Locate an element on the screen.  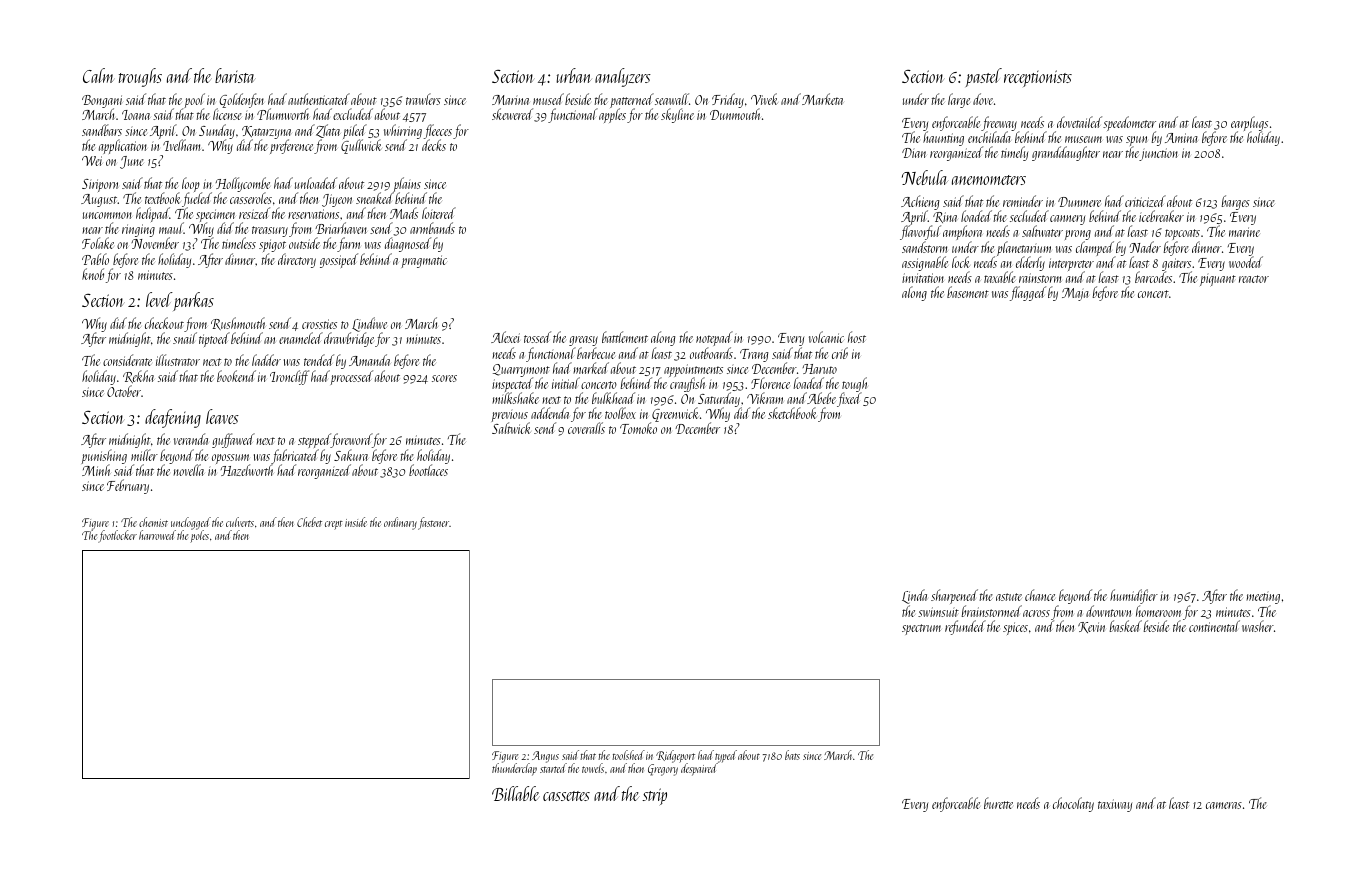
bootlaces is located at coordinates (428, 470).
